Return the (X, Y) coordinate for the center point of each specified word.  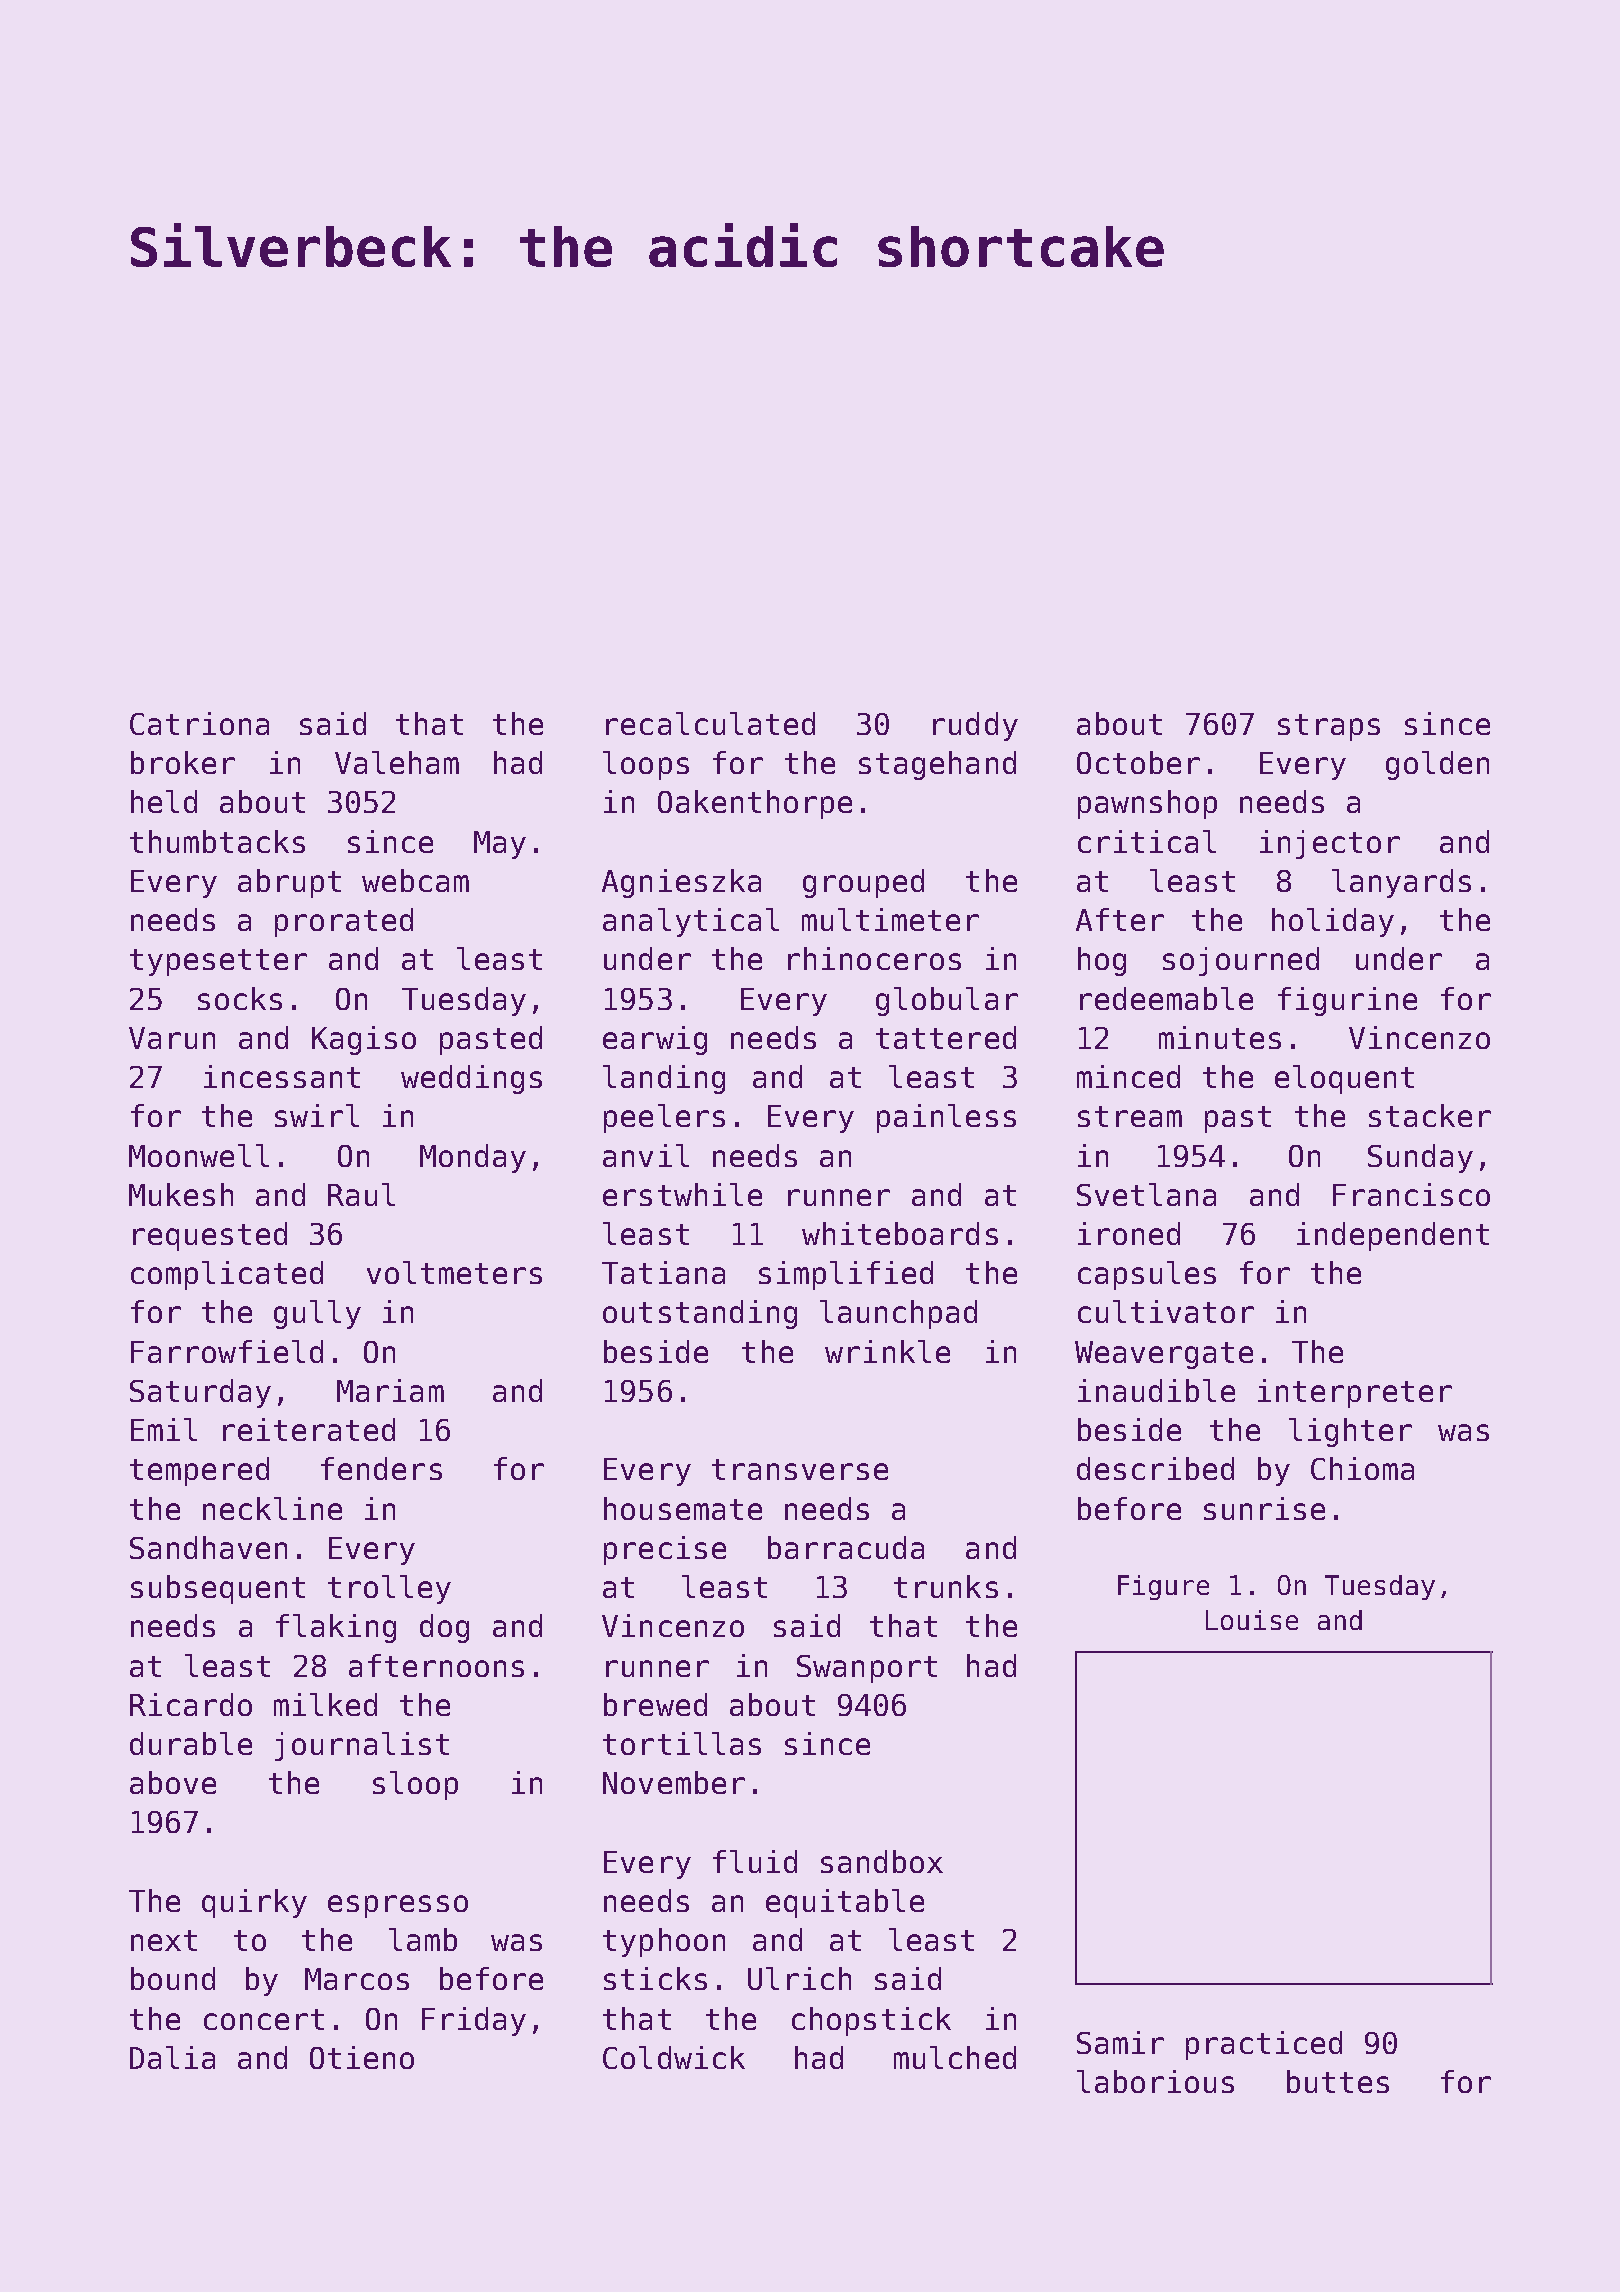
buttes (1338, 2081)
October (1138, 762)
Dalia (172, 2057)
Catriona (199, 723)
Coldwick (674, 2057)
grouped (863, 883)
